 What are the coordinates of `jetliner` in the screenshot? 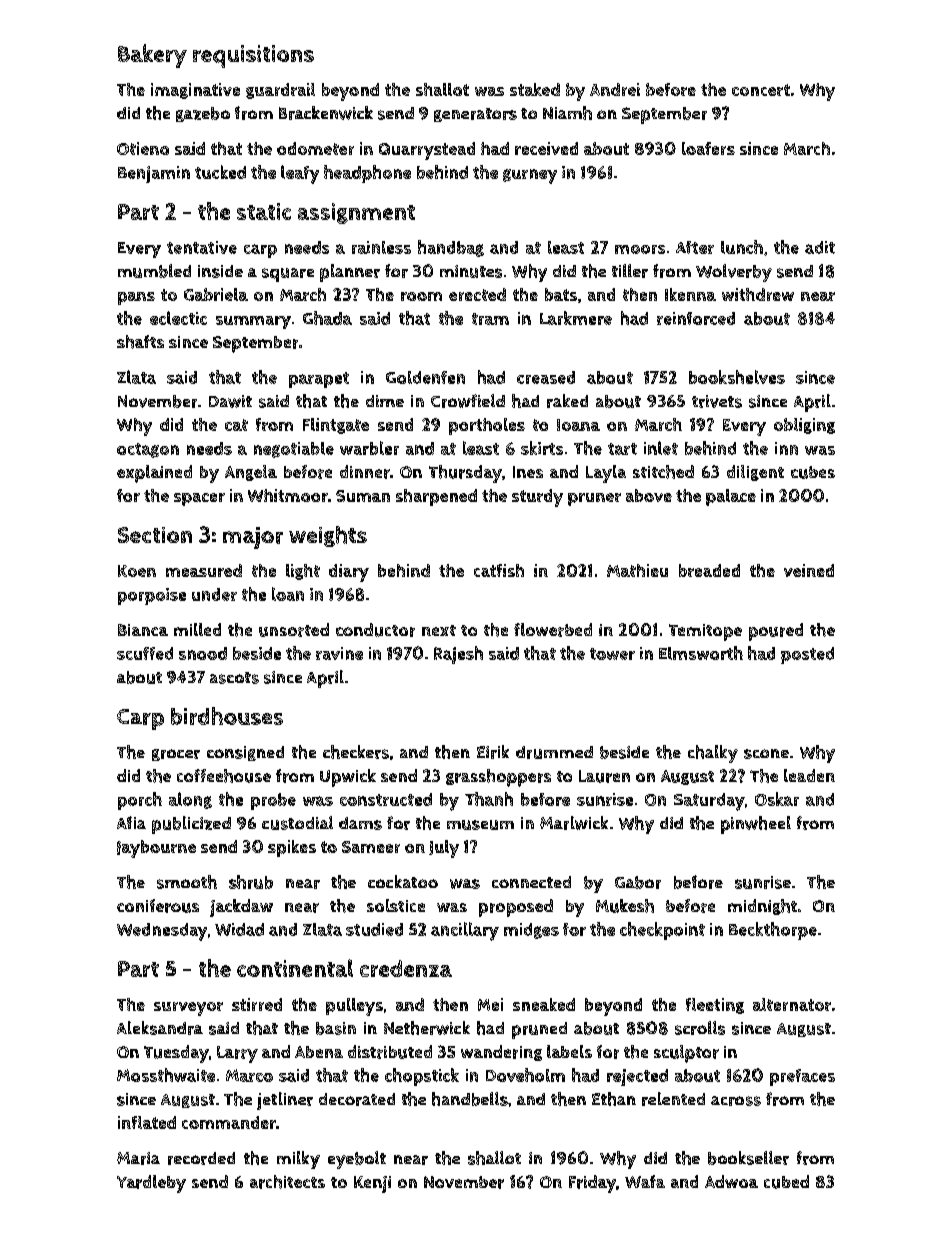 It's located at (285, 1101).
